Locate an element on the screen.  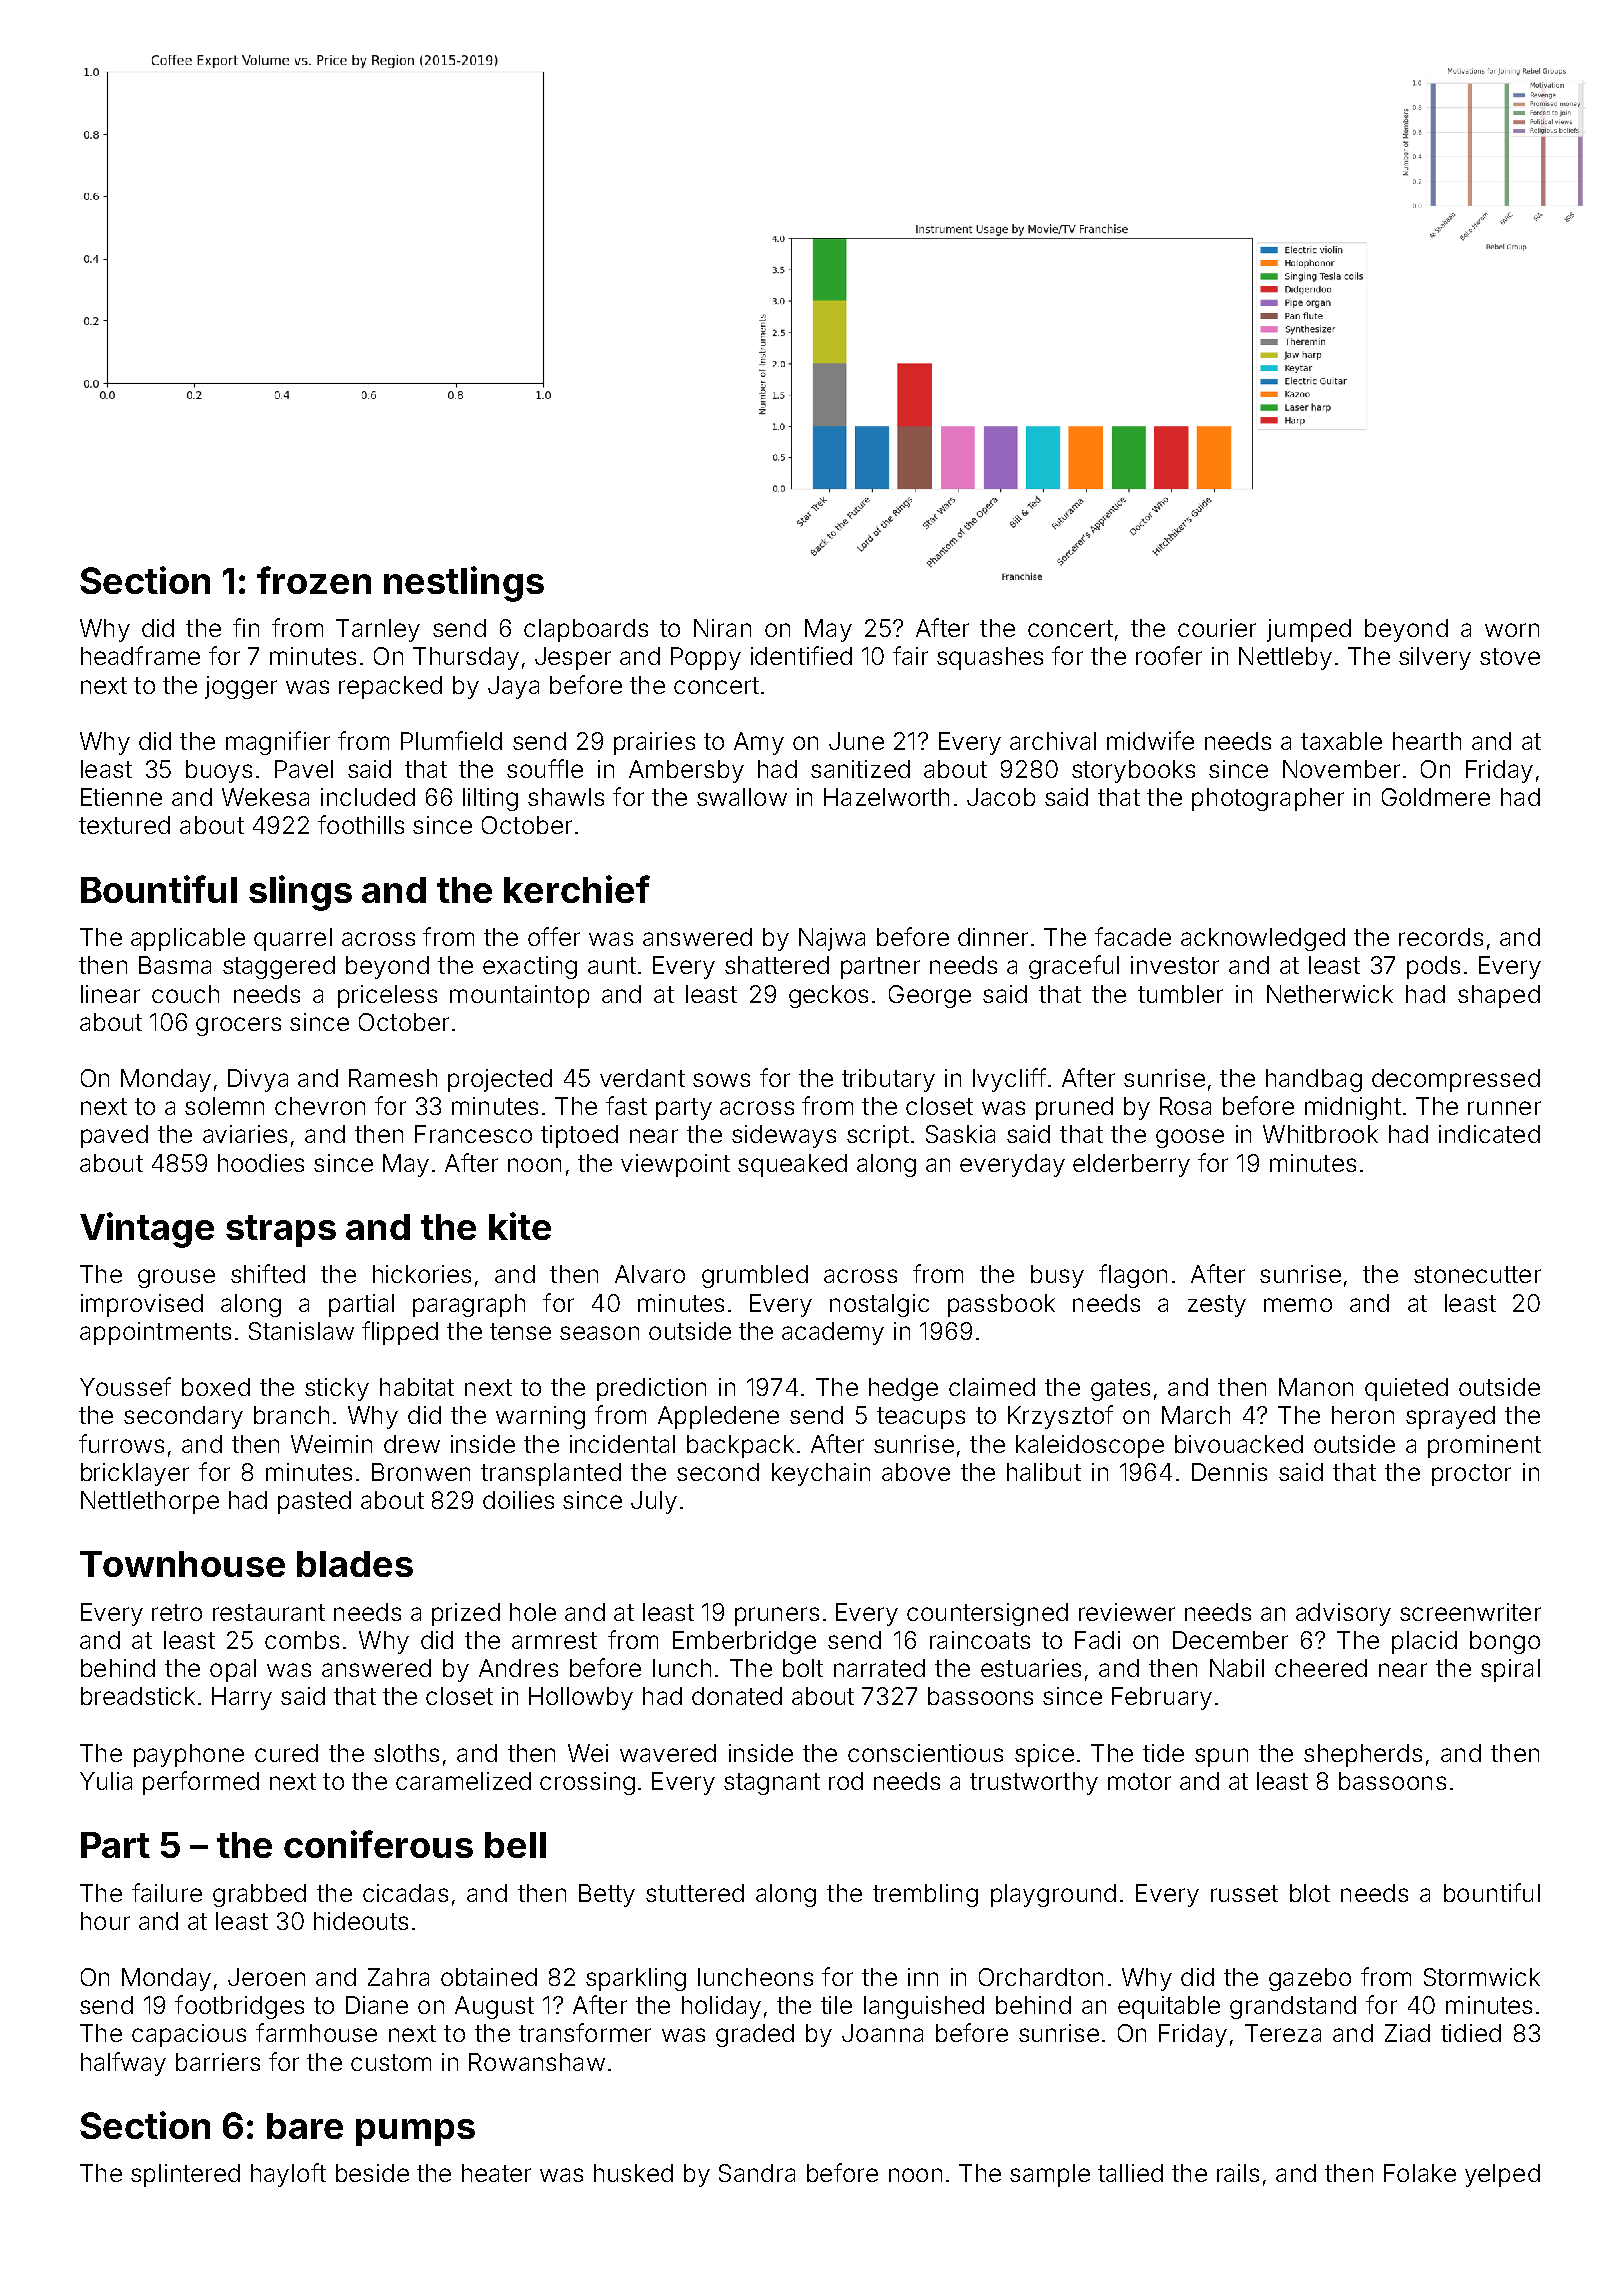
staggered is located at coordinates (279, 967).
